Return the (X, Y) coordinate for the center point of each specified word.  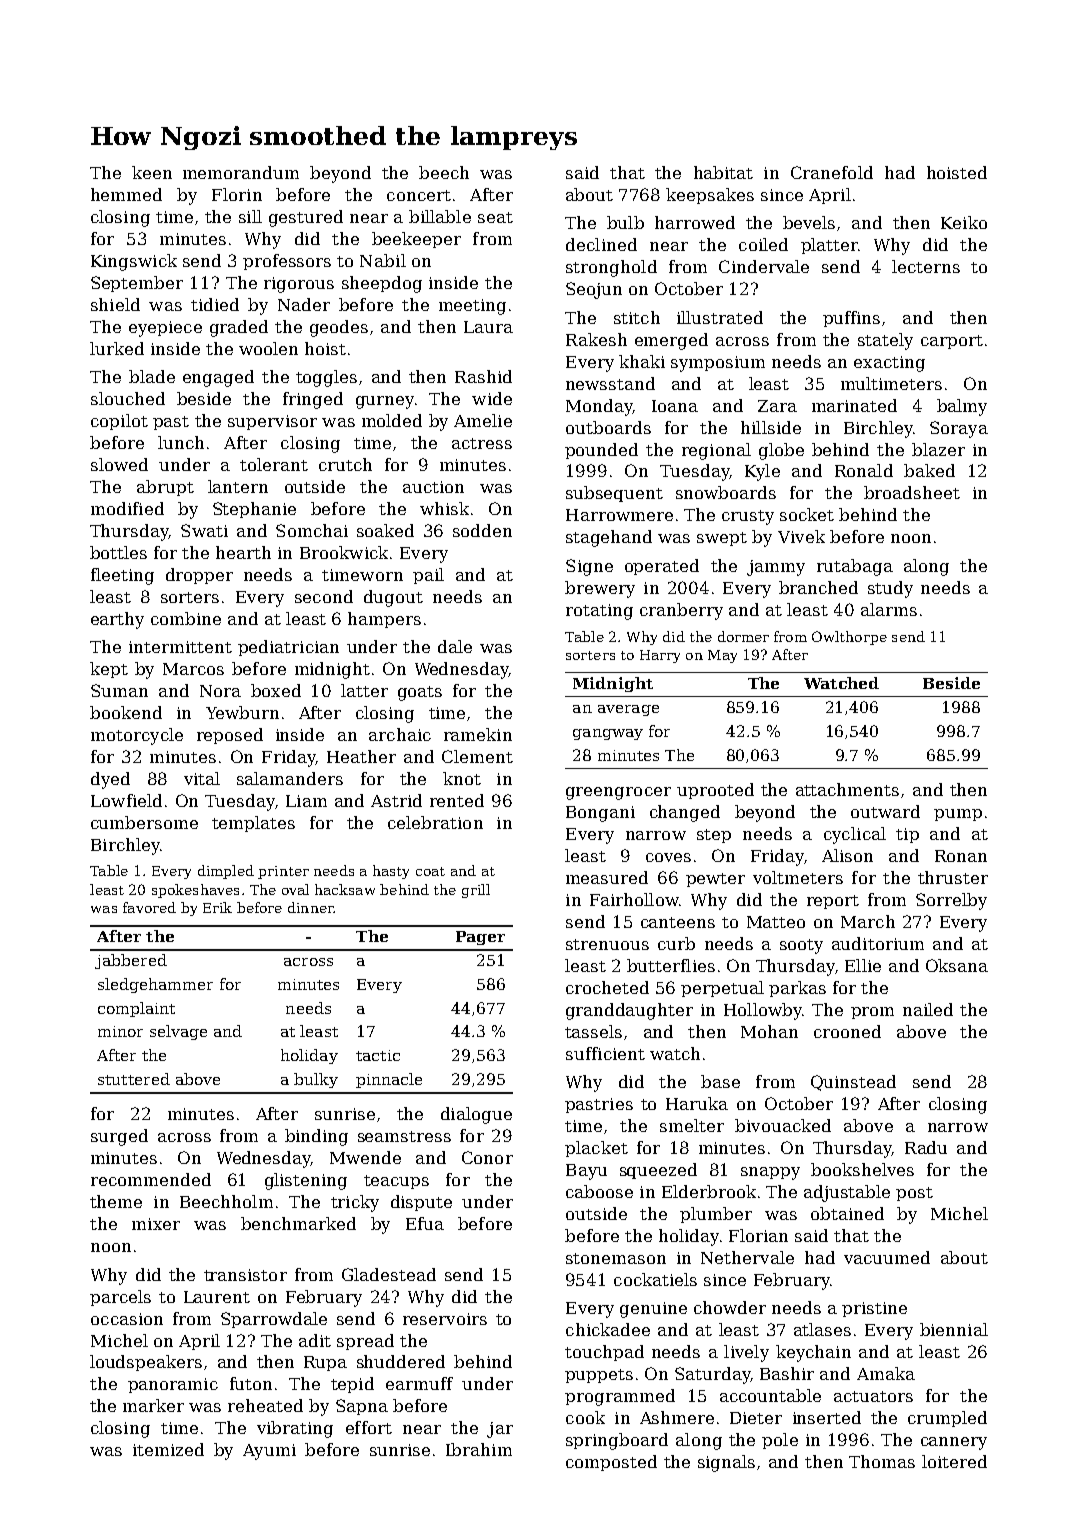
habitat (723, 172)
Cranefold (832, 172)
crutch (345, 464)
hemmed (126, 194)
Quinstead (853, 1083)
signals (726, 1463)
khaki (642, 361)
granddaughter (629, 1011)
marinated (854, 405)
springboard (617, 1441)
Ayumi (269, 1452)
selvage (178, 1032)
